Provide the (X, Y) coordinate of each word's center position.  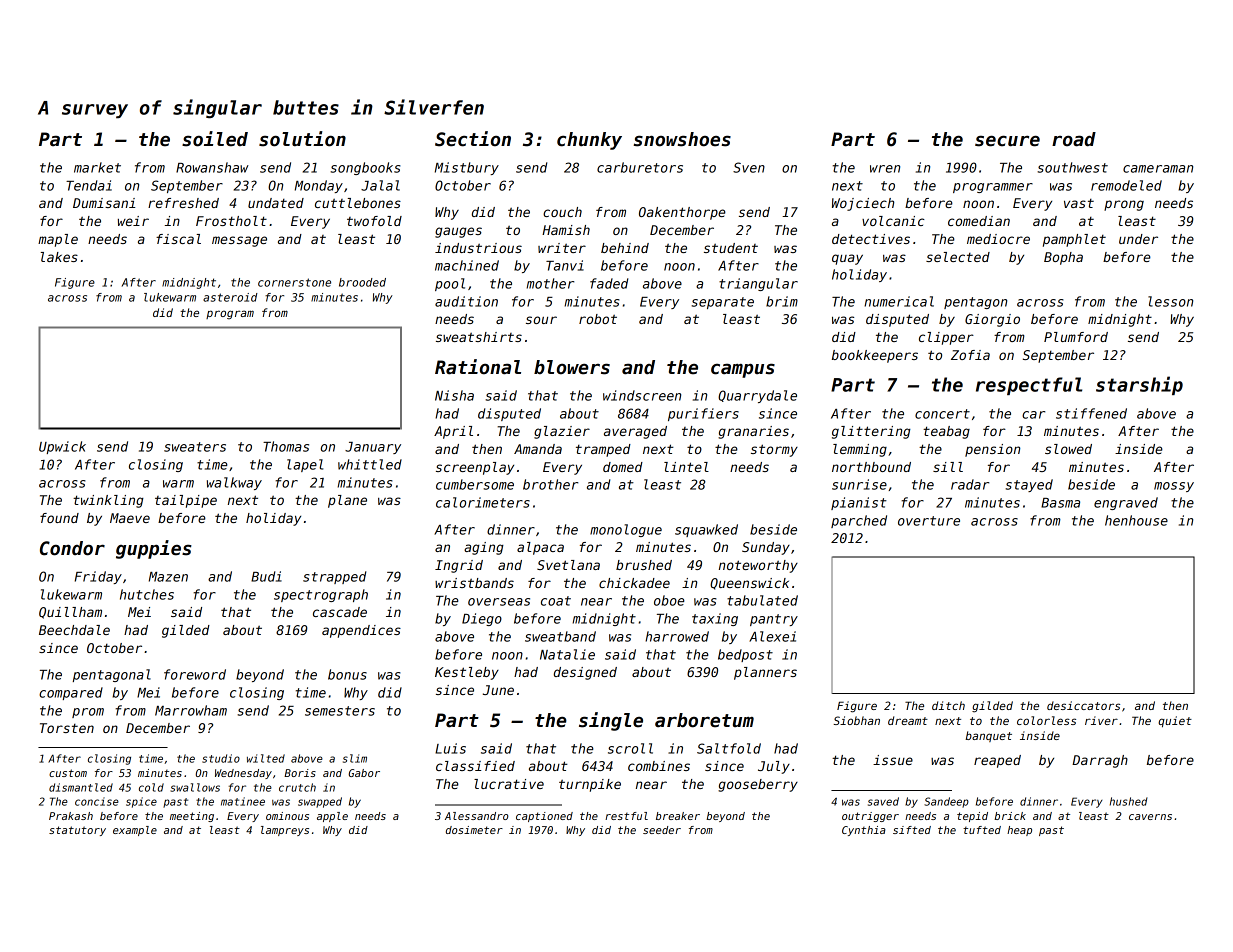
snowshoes (682, 139)
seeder (662, 830)
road (1074, 139)
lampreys (285, 831)
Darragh (1100, 761)
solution (302, 139)
